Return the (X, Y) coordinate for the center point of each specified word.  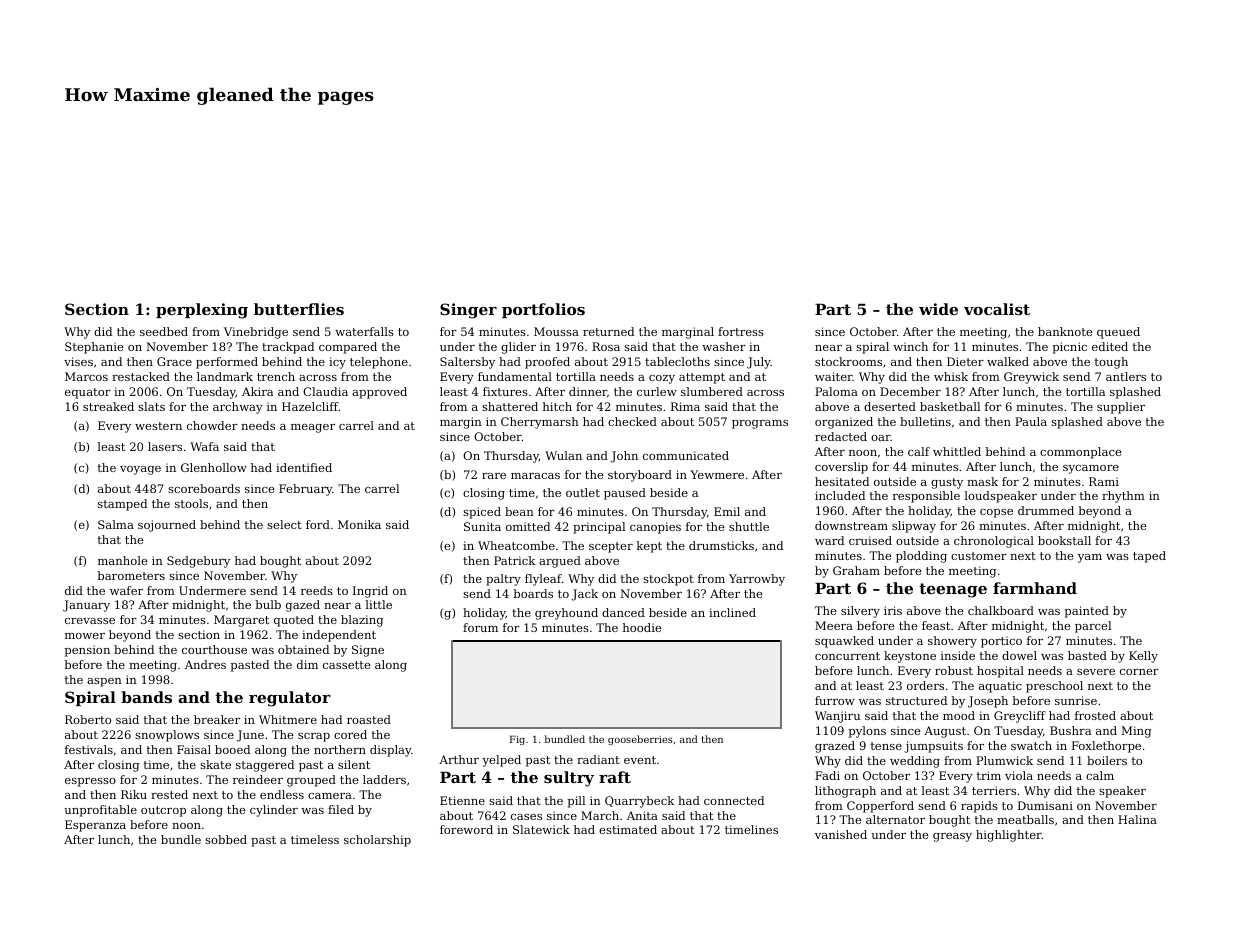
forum (480, 627)
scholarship (377, 841)
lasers (165, 446)
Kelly (1143, 657)
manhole (122, 560)
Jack (585, 595)
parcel (1093, 627)
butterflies (299, 309)
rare (494, 476)
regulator (290, 699)
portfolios (543, 310)
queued (1118, 333)
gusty (947, 483)
